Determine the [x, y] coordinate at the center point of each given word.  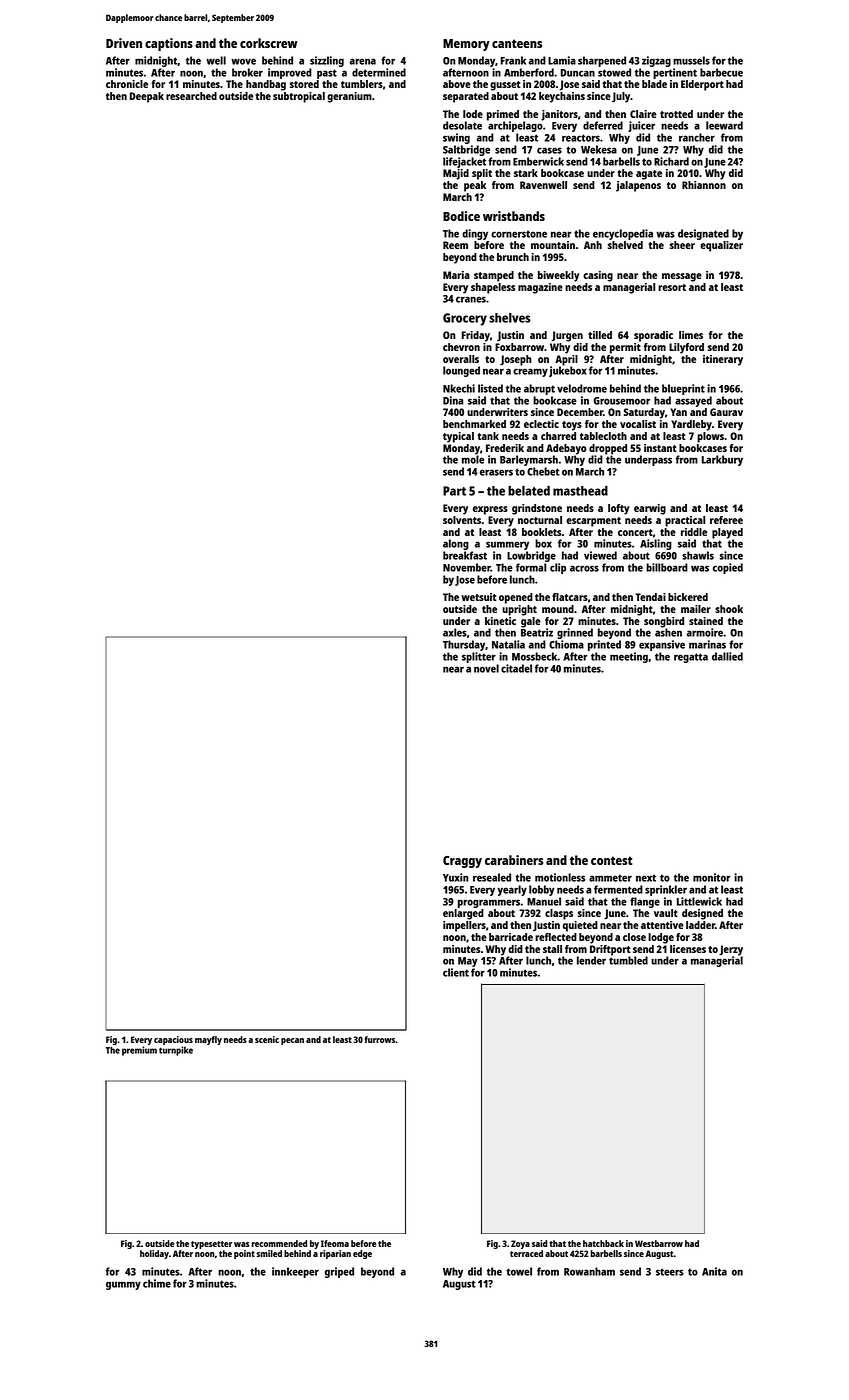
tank [488, 436]
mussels [691, 60]
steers [670, 1272]
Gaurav [726, 412]
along [456, 544]
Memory [466, 45]
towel [519, 1271]
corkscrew [268, 43]
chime [157, 1283]
